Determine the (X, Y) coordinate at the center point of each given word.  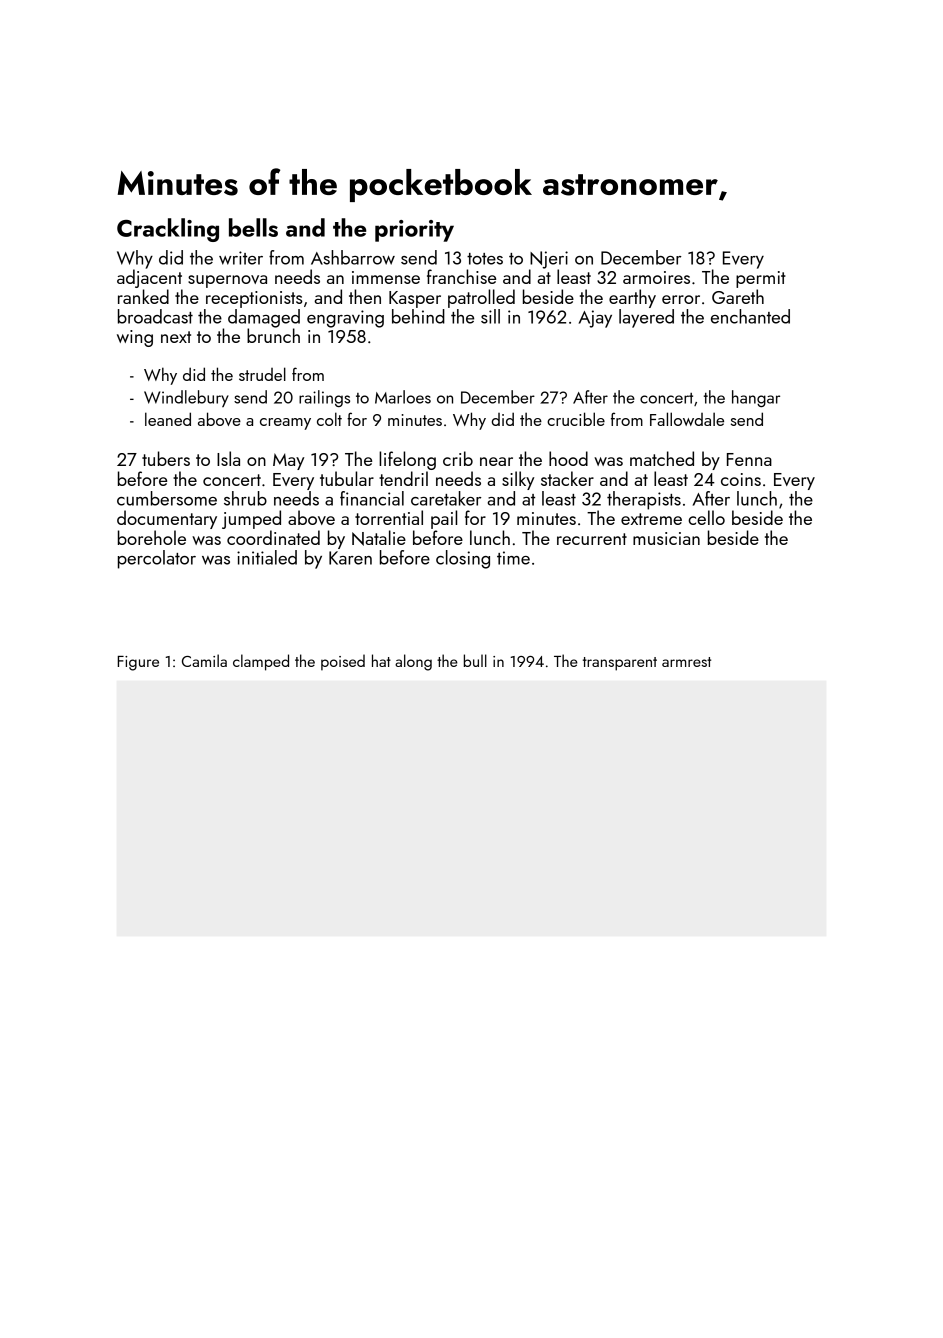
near (496, 461)
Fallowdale (687, 419)
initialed (267, 557)
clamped (261, 662)
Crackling (168, 230)
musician (666, 538)
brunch (273, 335)
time (513, 558)
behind (418, 316)
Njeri (549, 260)
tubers (166, 458)
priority (414, 231)
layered (646, 318)
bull (475, 660)
